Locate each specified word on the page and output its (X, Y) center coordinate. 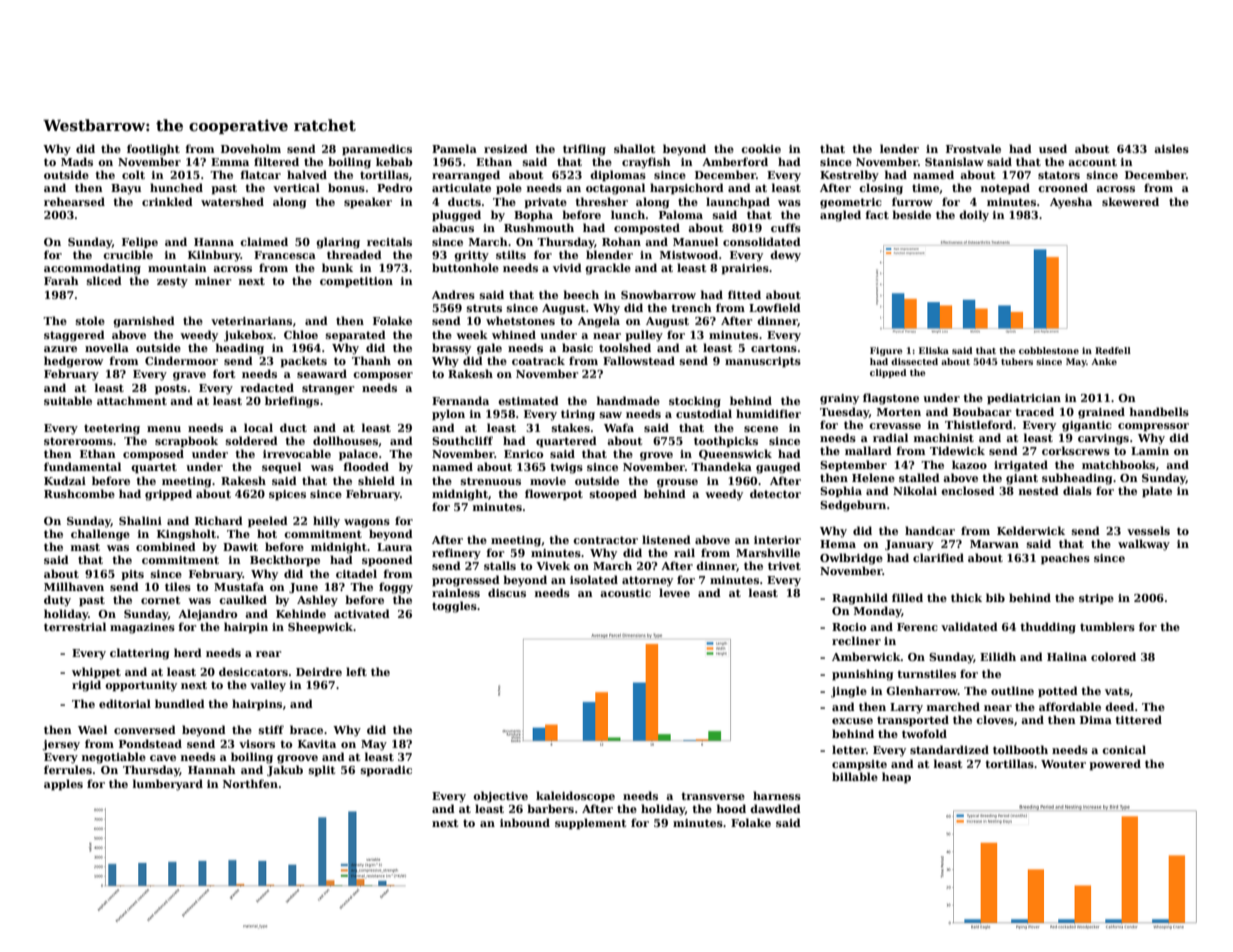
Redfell (1113, 350)
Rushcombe (79, 493)
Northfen (250, 783)
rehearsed (74, 201)
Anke (1104, 361)
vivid (567, 267)
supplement (590, 824)
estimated (528, 400)
